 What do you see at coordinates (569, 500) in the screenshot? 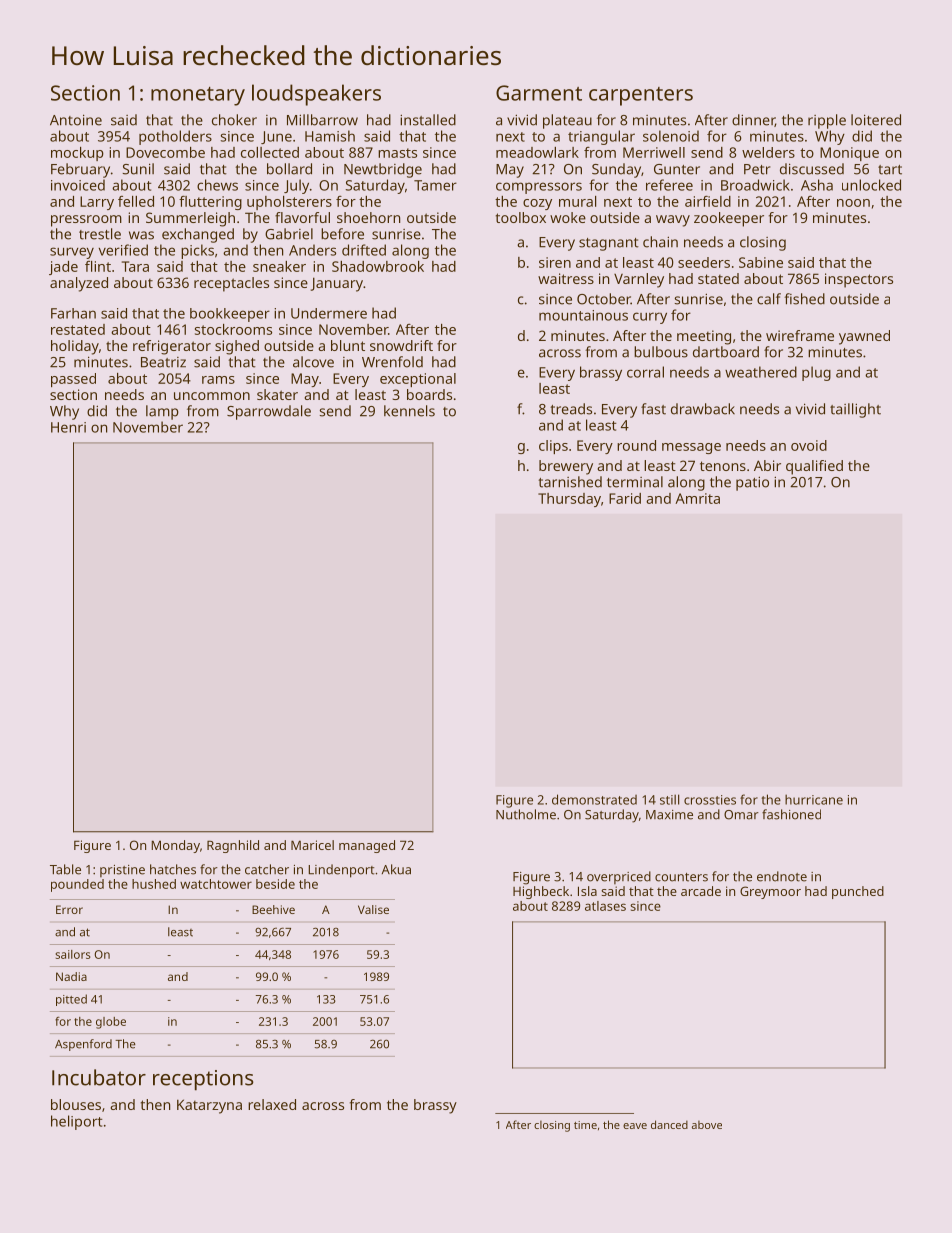
I see `Thursday` at bounding box center [569, 500].
